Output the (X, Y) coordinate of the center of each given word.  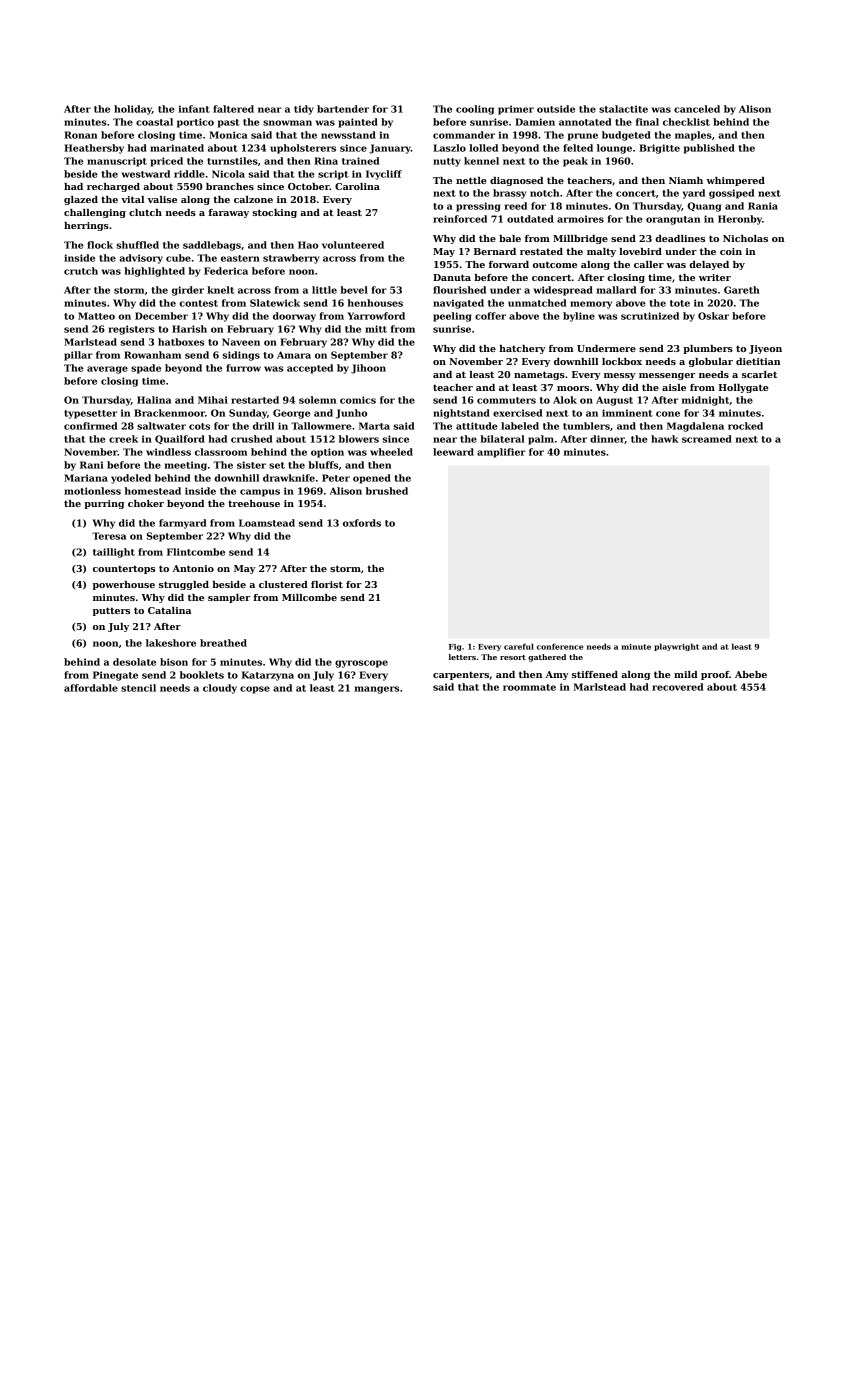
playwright (676, 647)
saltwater (161, 426)
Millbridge (580, 239)
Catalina (169, 610)
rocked (745, 426)
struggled (184, 585)
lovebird (640, 251)
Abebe (751, 674)
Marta (374, 426)
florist (327, 584)
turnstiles (232, 161)
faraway (229, 213)
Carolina (357, 186)
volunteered (353, 245)
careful (519, 646)
